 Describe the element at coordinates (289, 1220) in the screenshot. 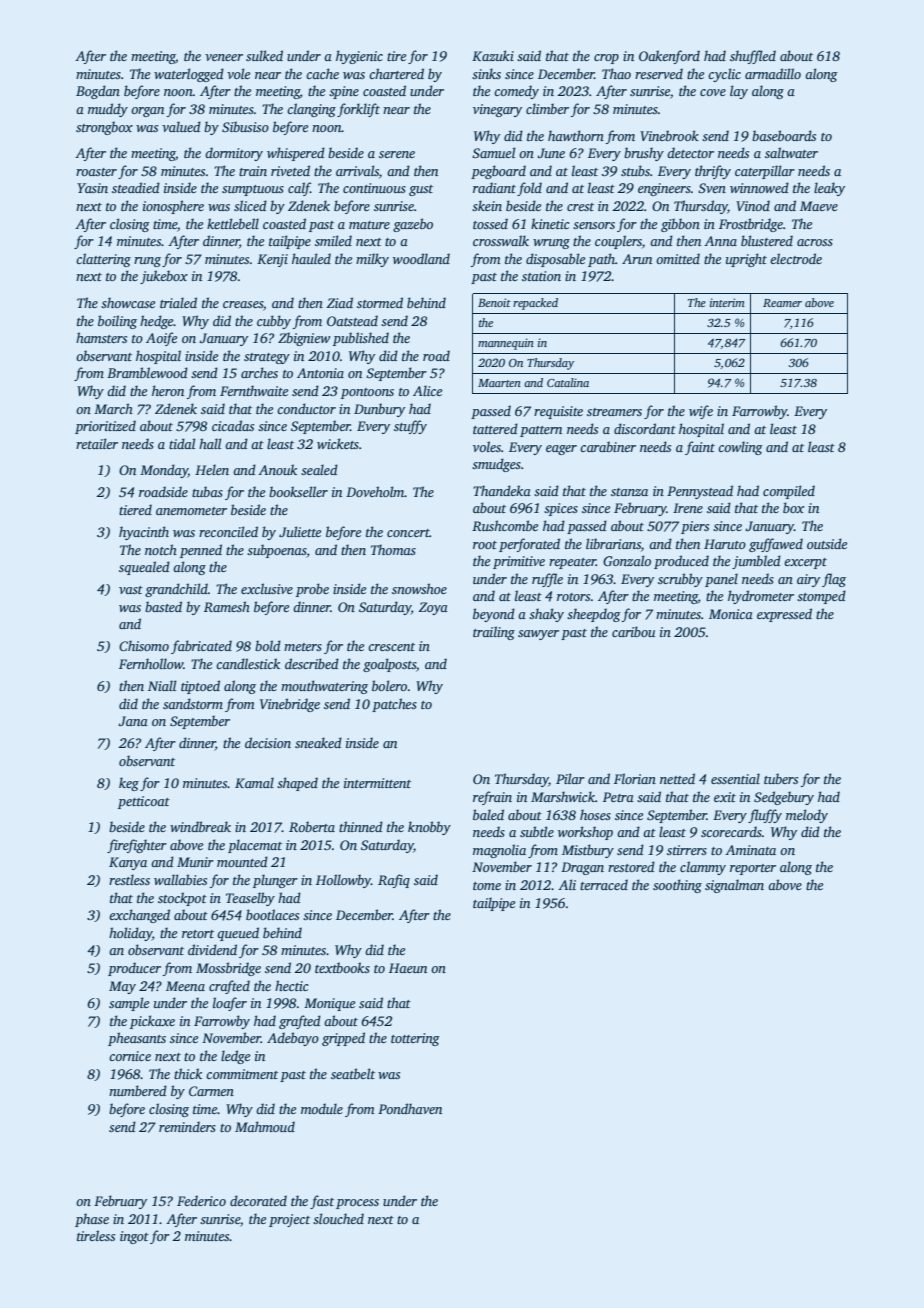

I see `project` at that location.
